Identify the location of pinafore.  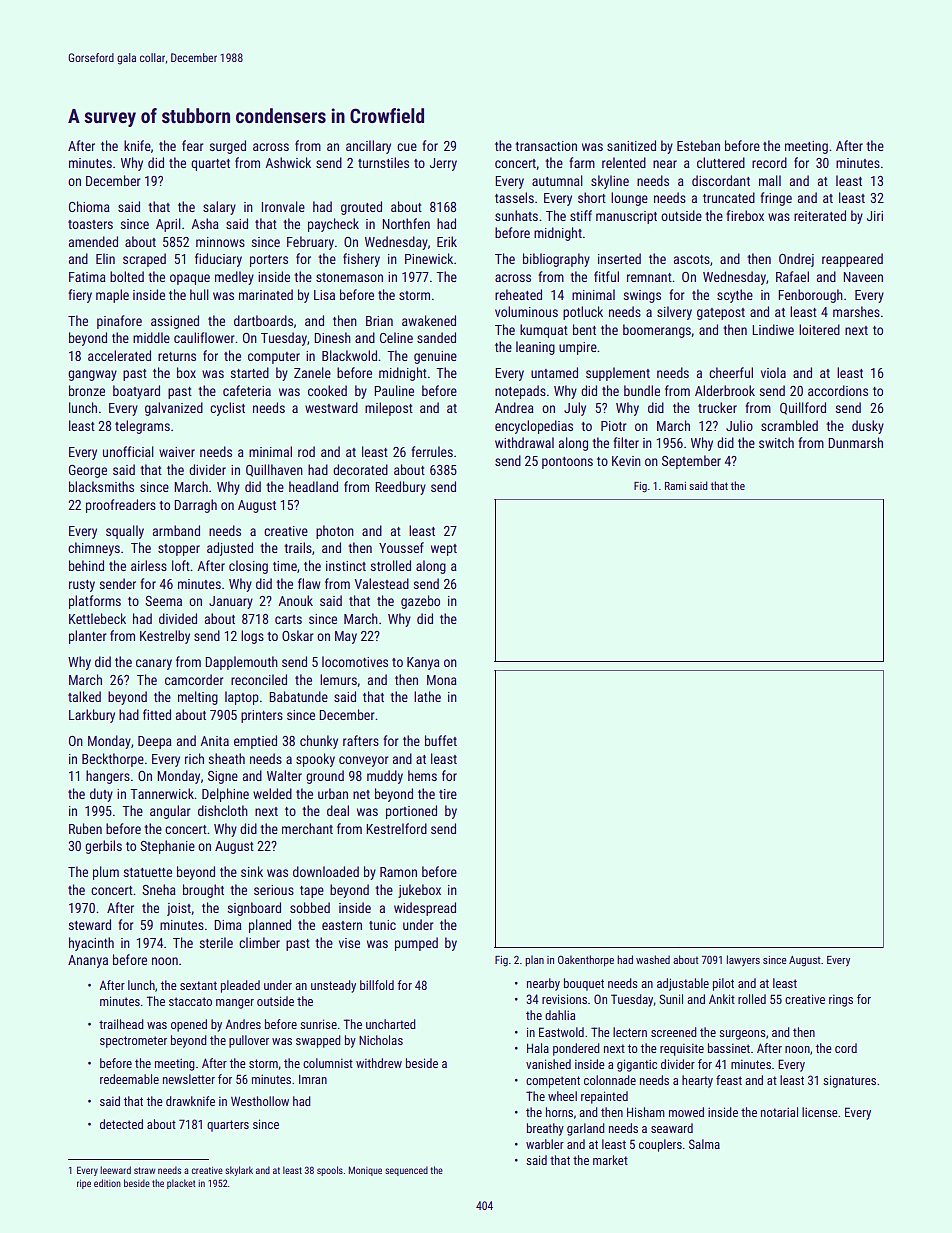
(119, 322).
